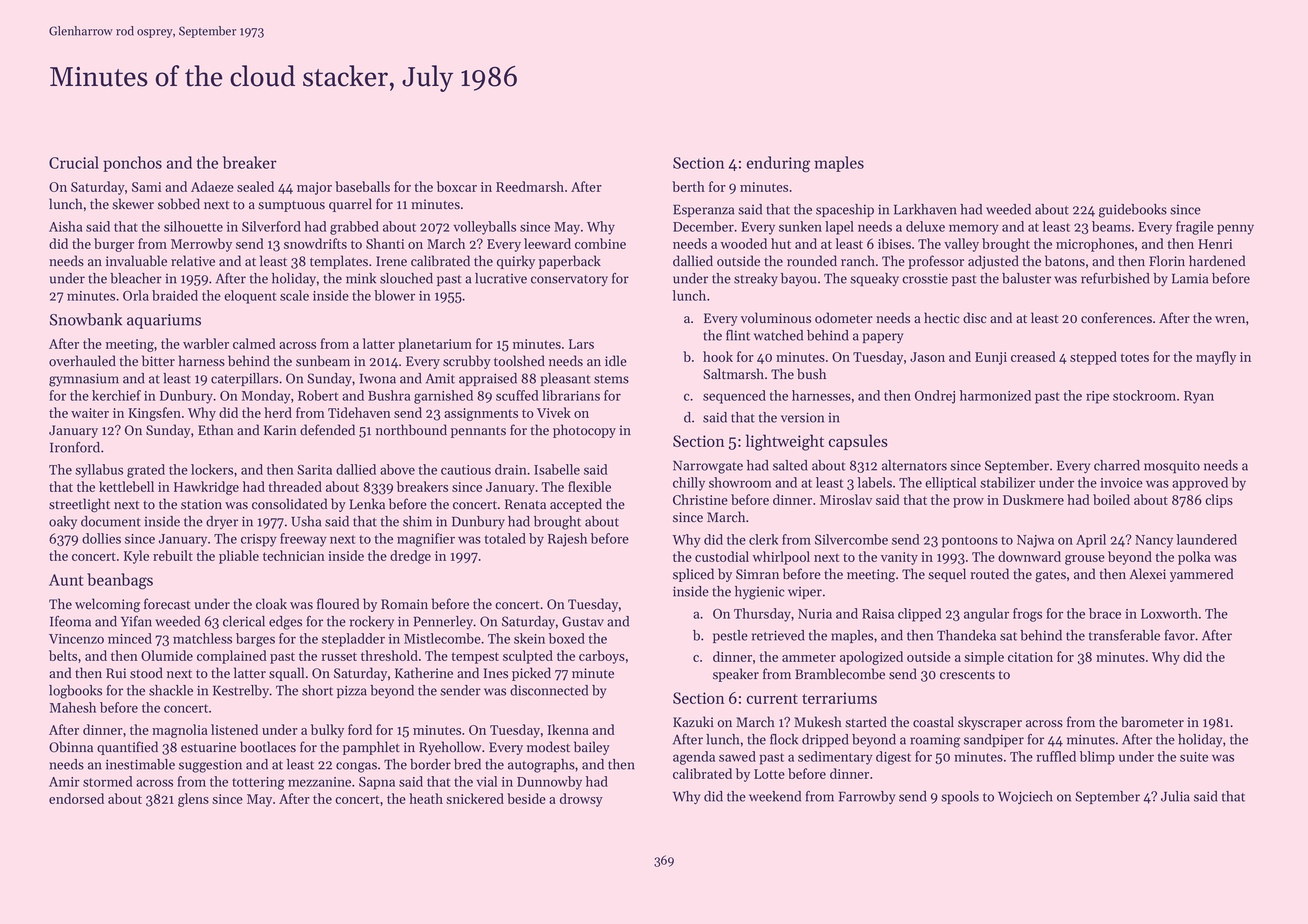 This screenshot has width=1308, height=924. What do you see at coordinates (167, 604) in the screenshot?
I see `forecast` at bounding box center [167, 604].
